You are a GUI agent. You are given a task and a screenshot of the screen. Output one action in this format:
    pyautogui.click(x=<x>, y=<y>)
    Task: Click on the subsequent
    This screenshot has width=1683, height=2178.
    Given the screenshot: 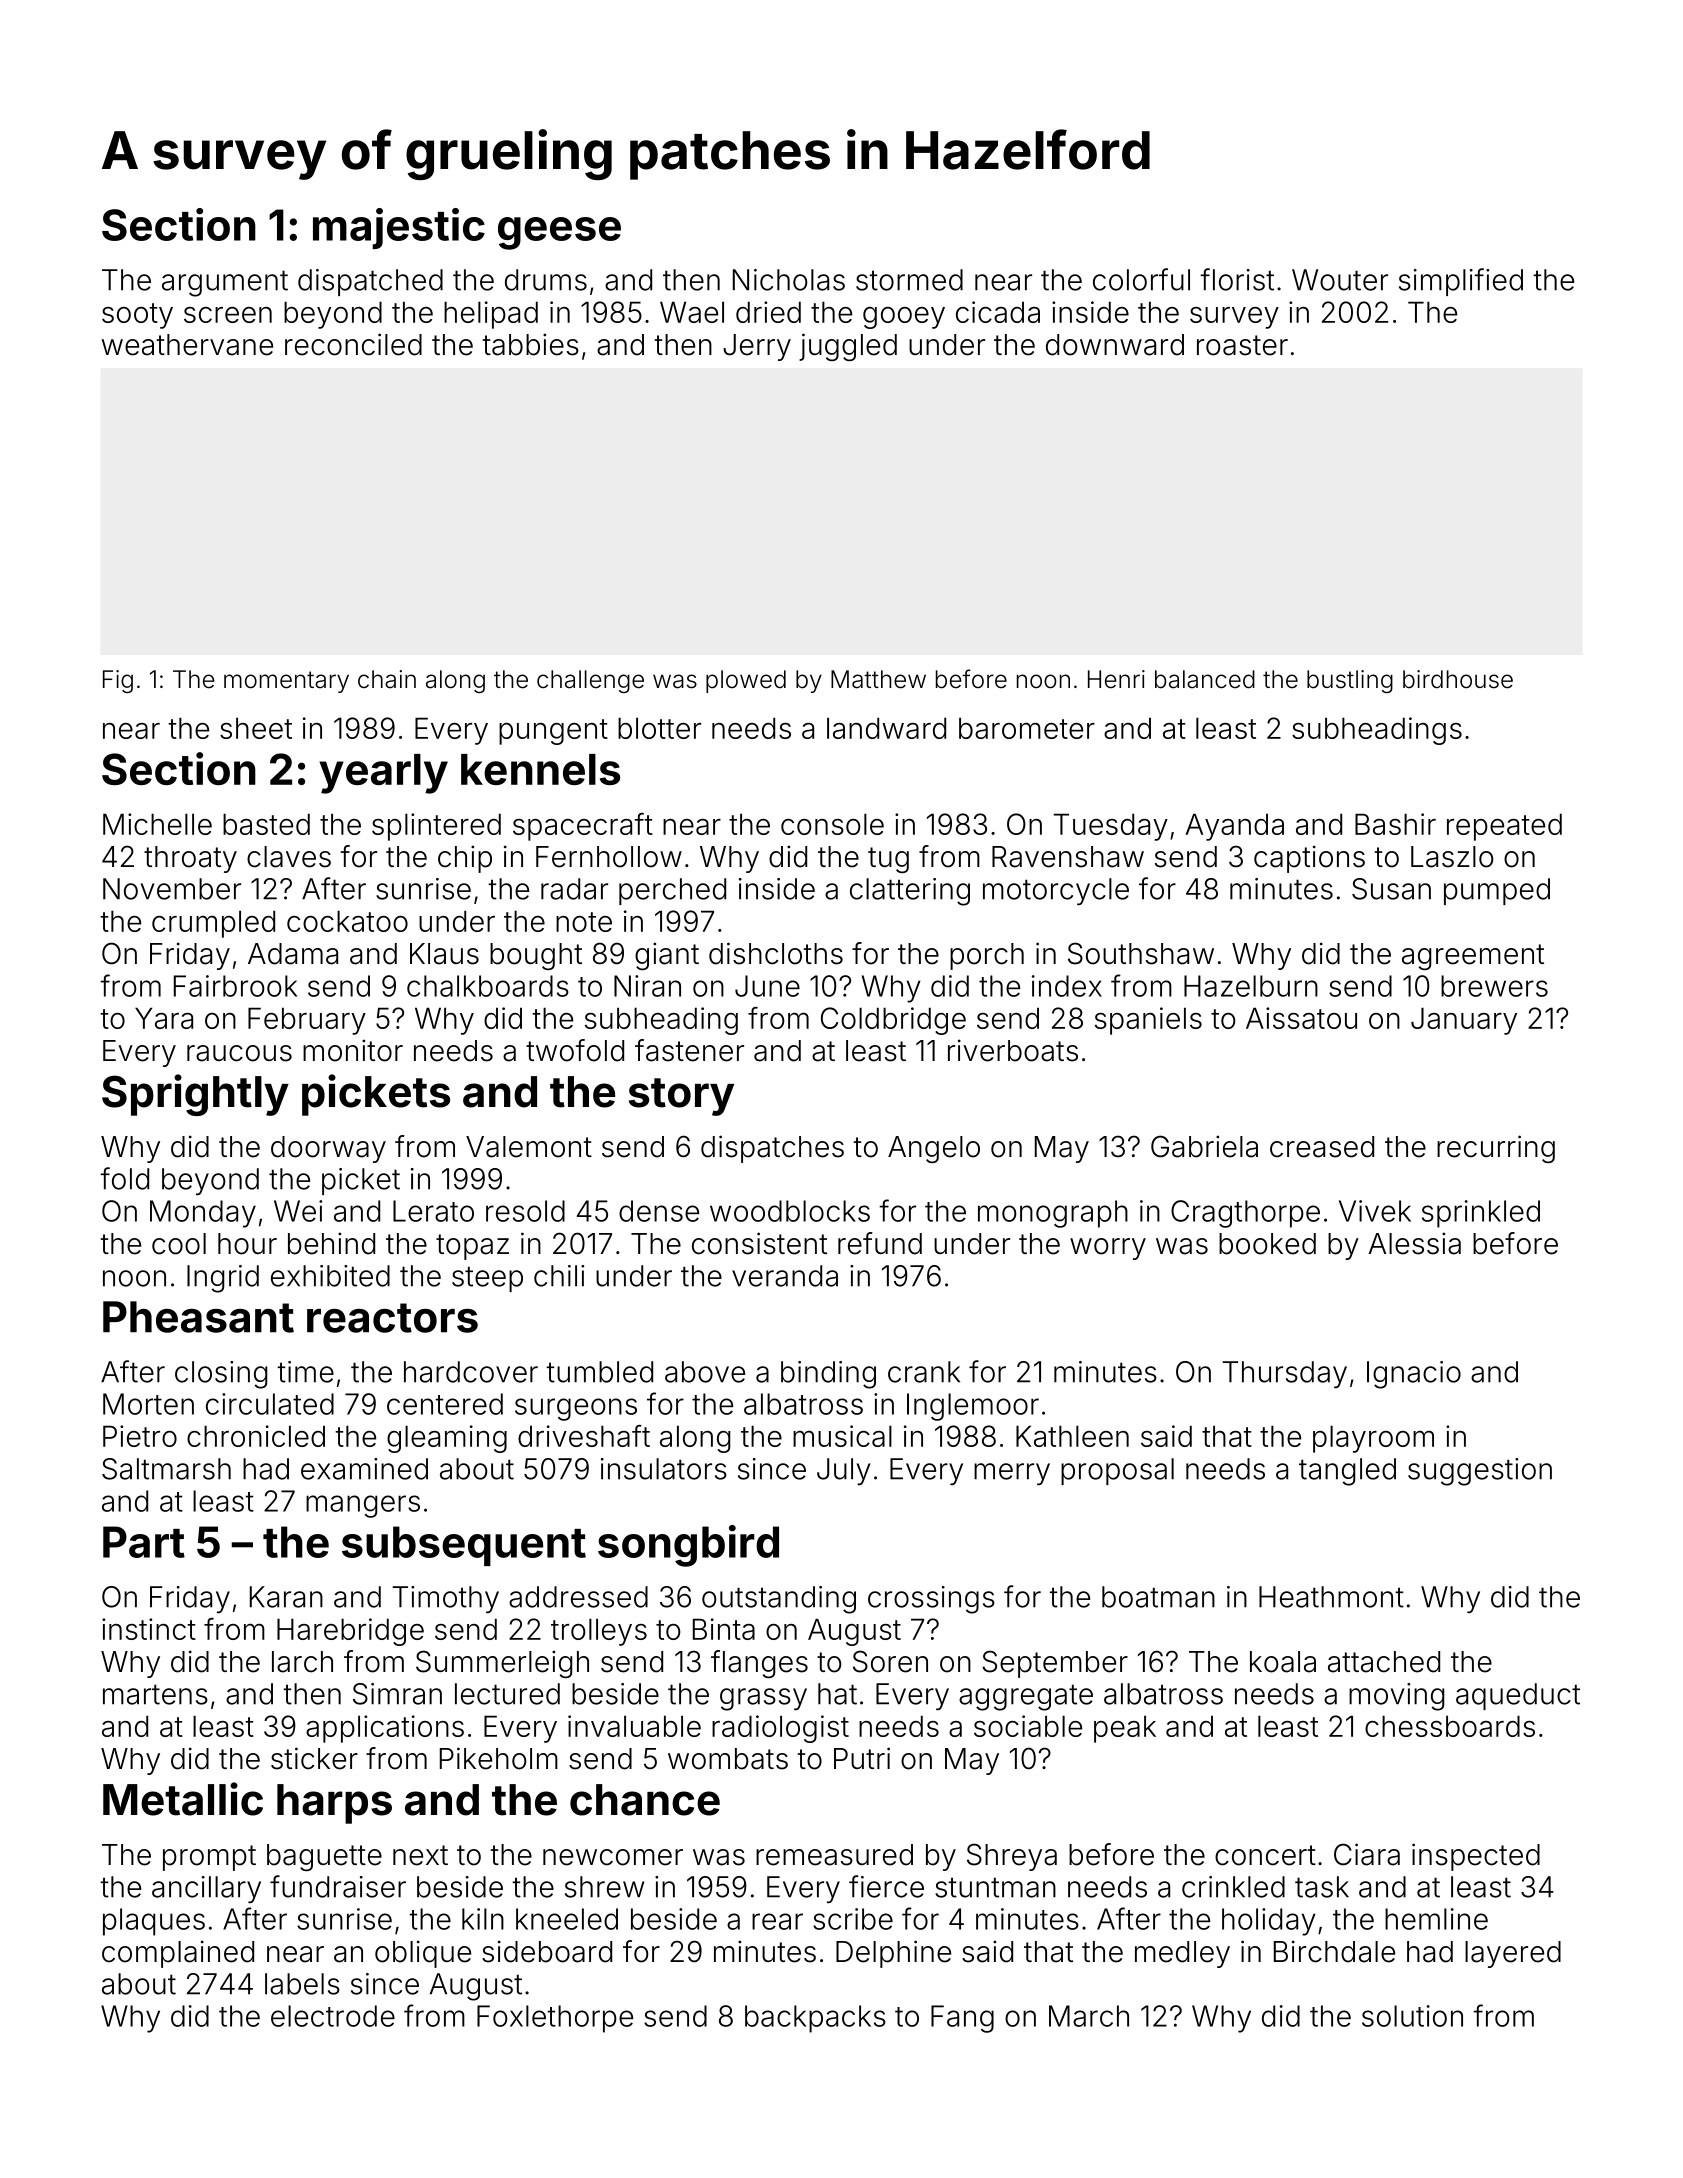 What is the action you would take?
    pyautogui.click(x=464, y=1546)
